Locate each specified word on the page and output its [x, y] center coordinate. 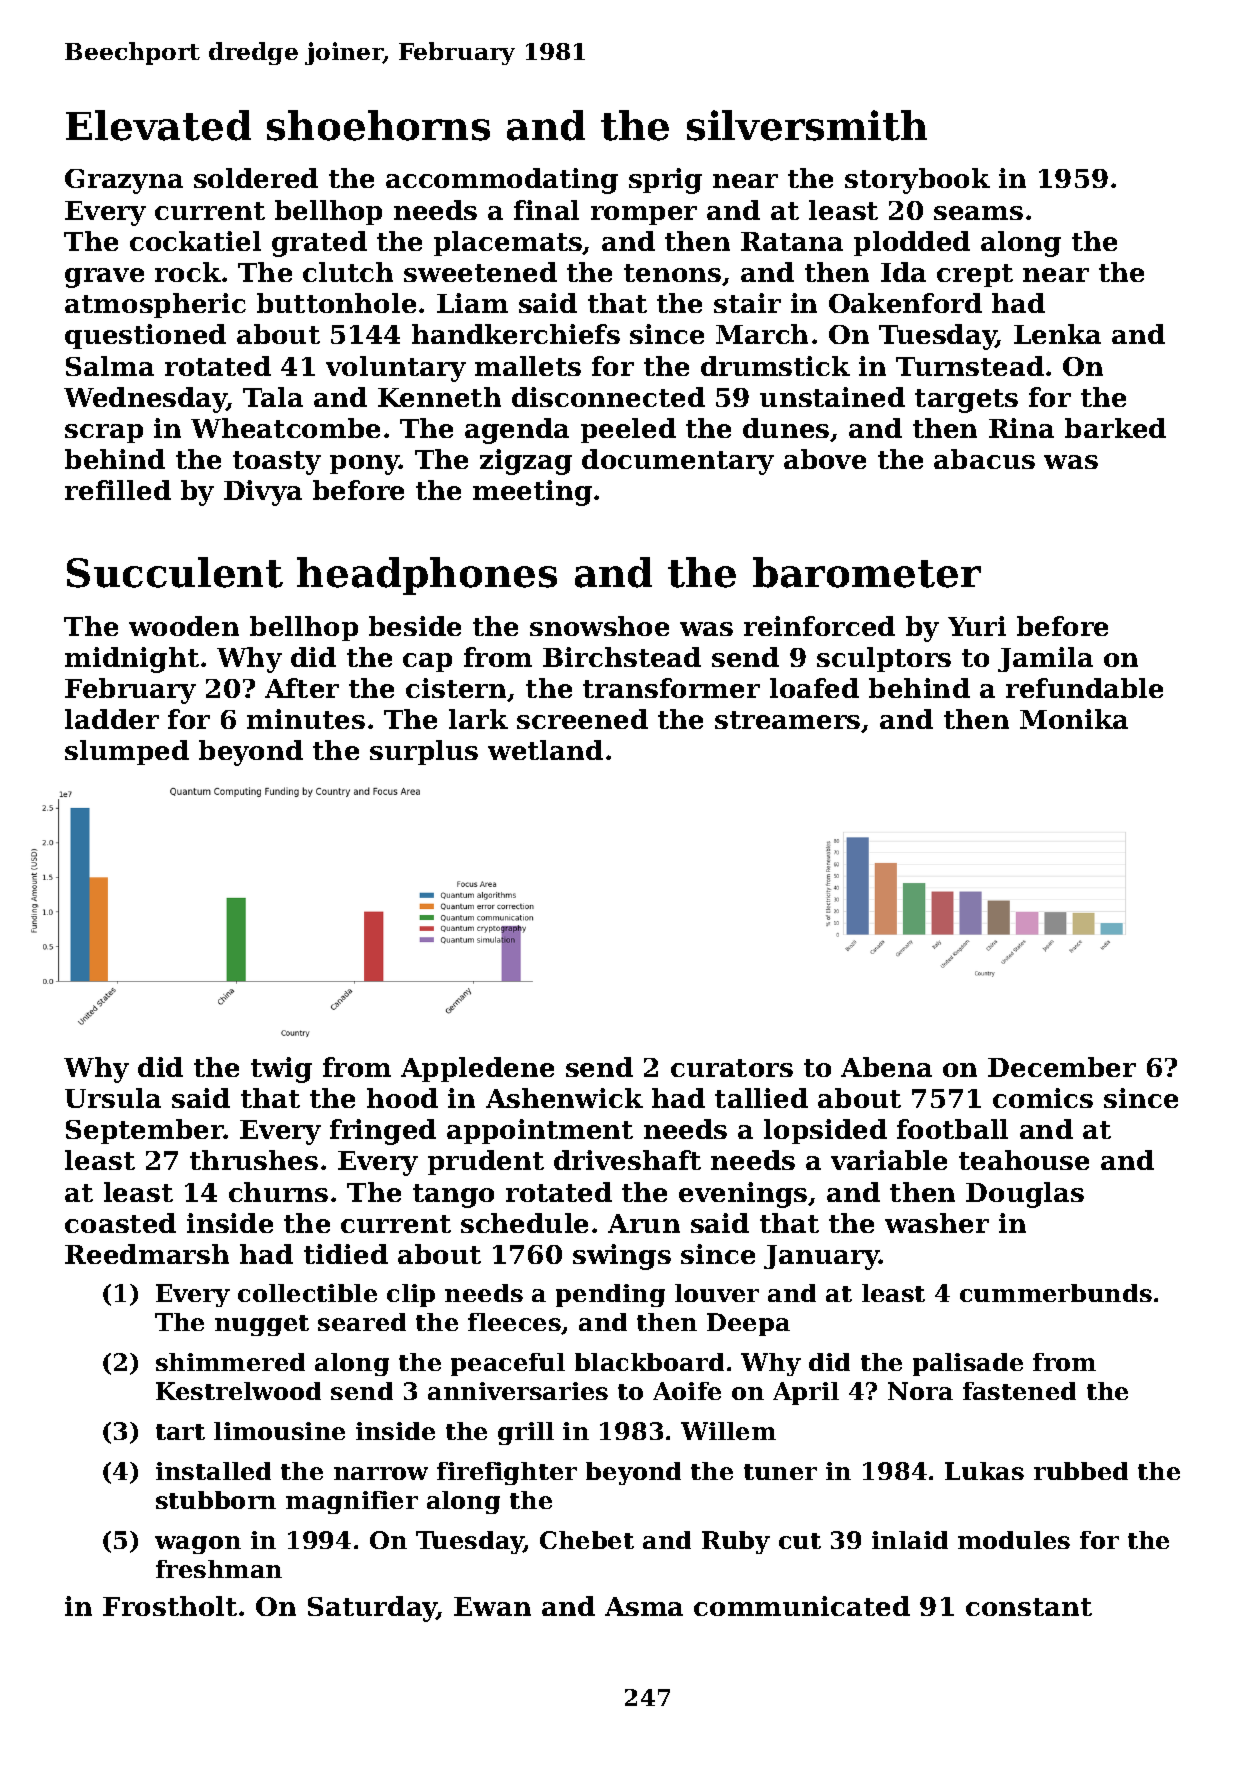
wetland [545, 750]
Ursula [113, 1098]
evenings [743, 1195]
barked [1115, 428]
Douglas [1025, 1195]
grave [104, 278]
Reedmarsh [147, 1254]
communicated [802, 1606]
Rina [1021, 428]
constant [1029, 1607]
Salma [110, 366]
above [825, 459]
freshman [219, 1569]
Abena [886, 1067]
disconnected [608, 397]
